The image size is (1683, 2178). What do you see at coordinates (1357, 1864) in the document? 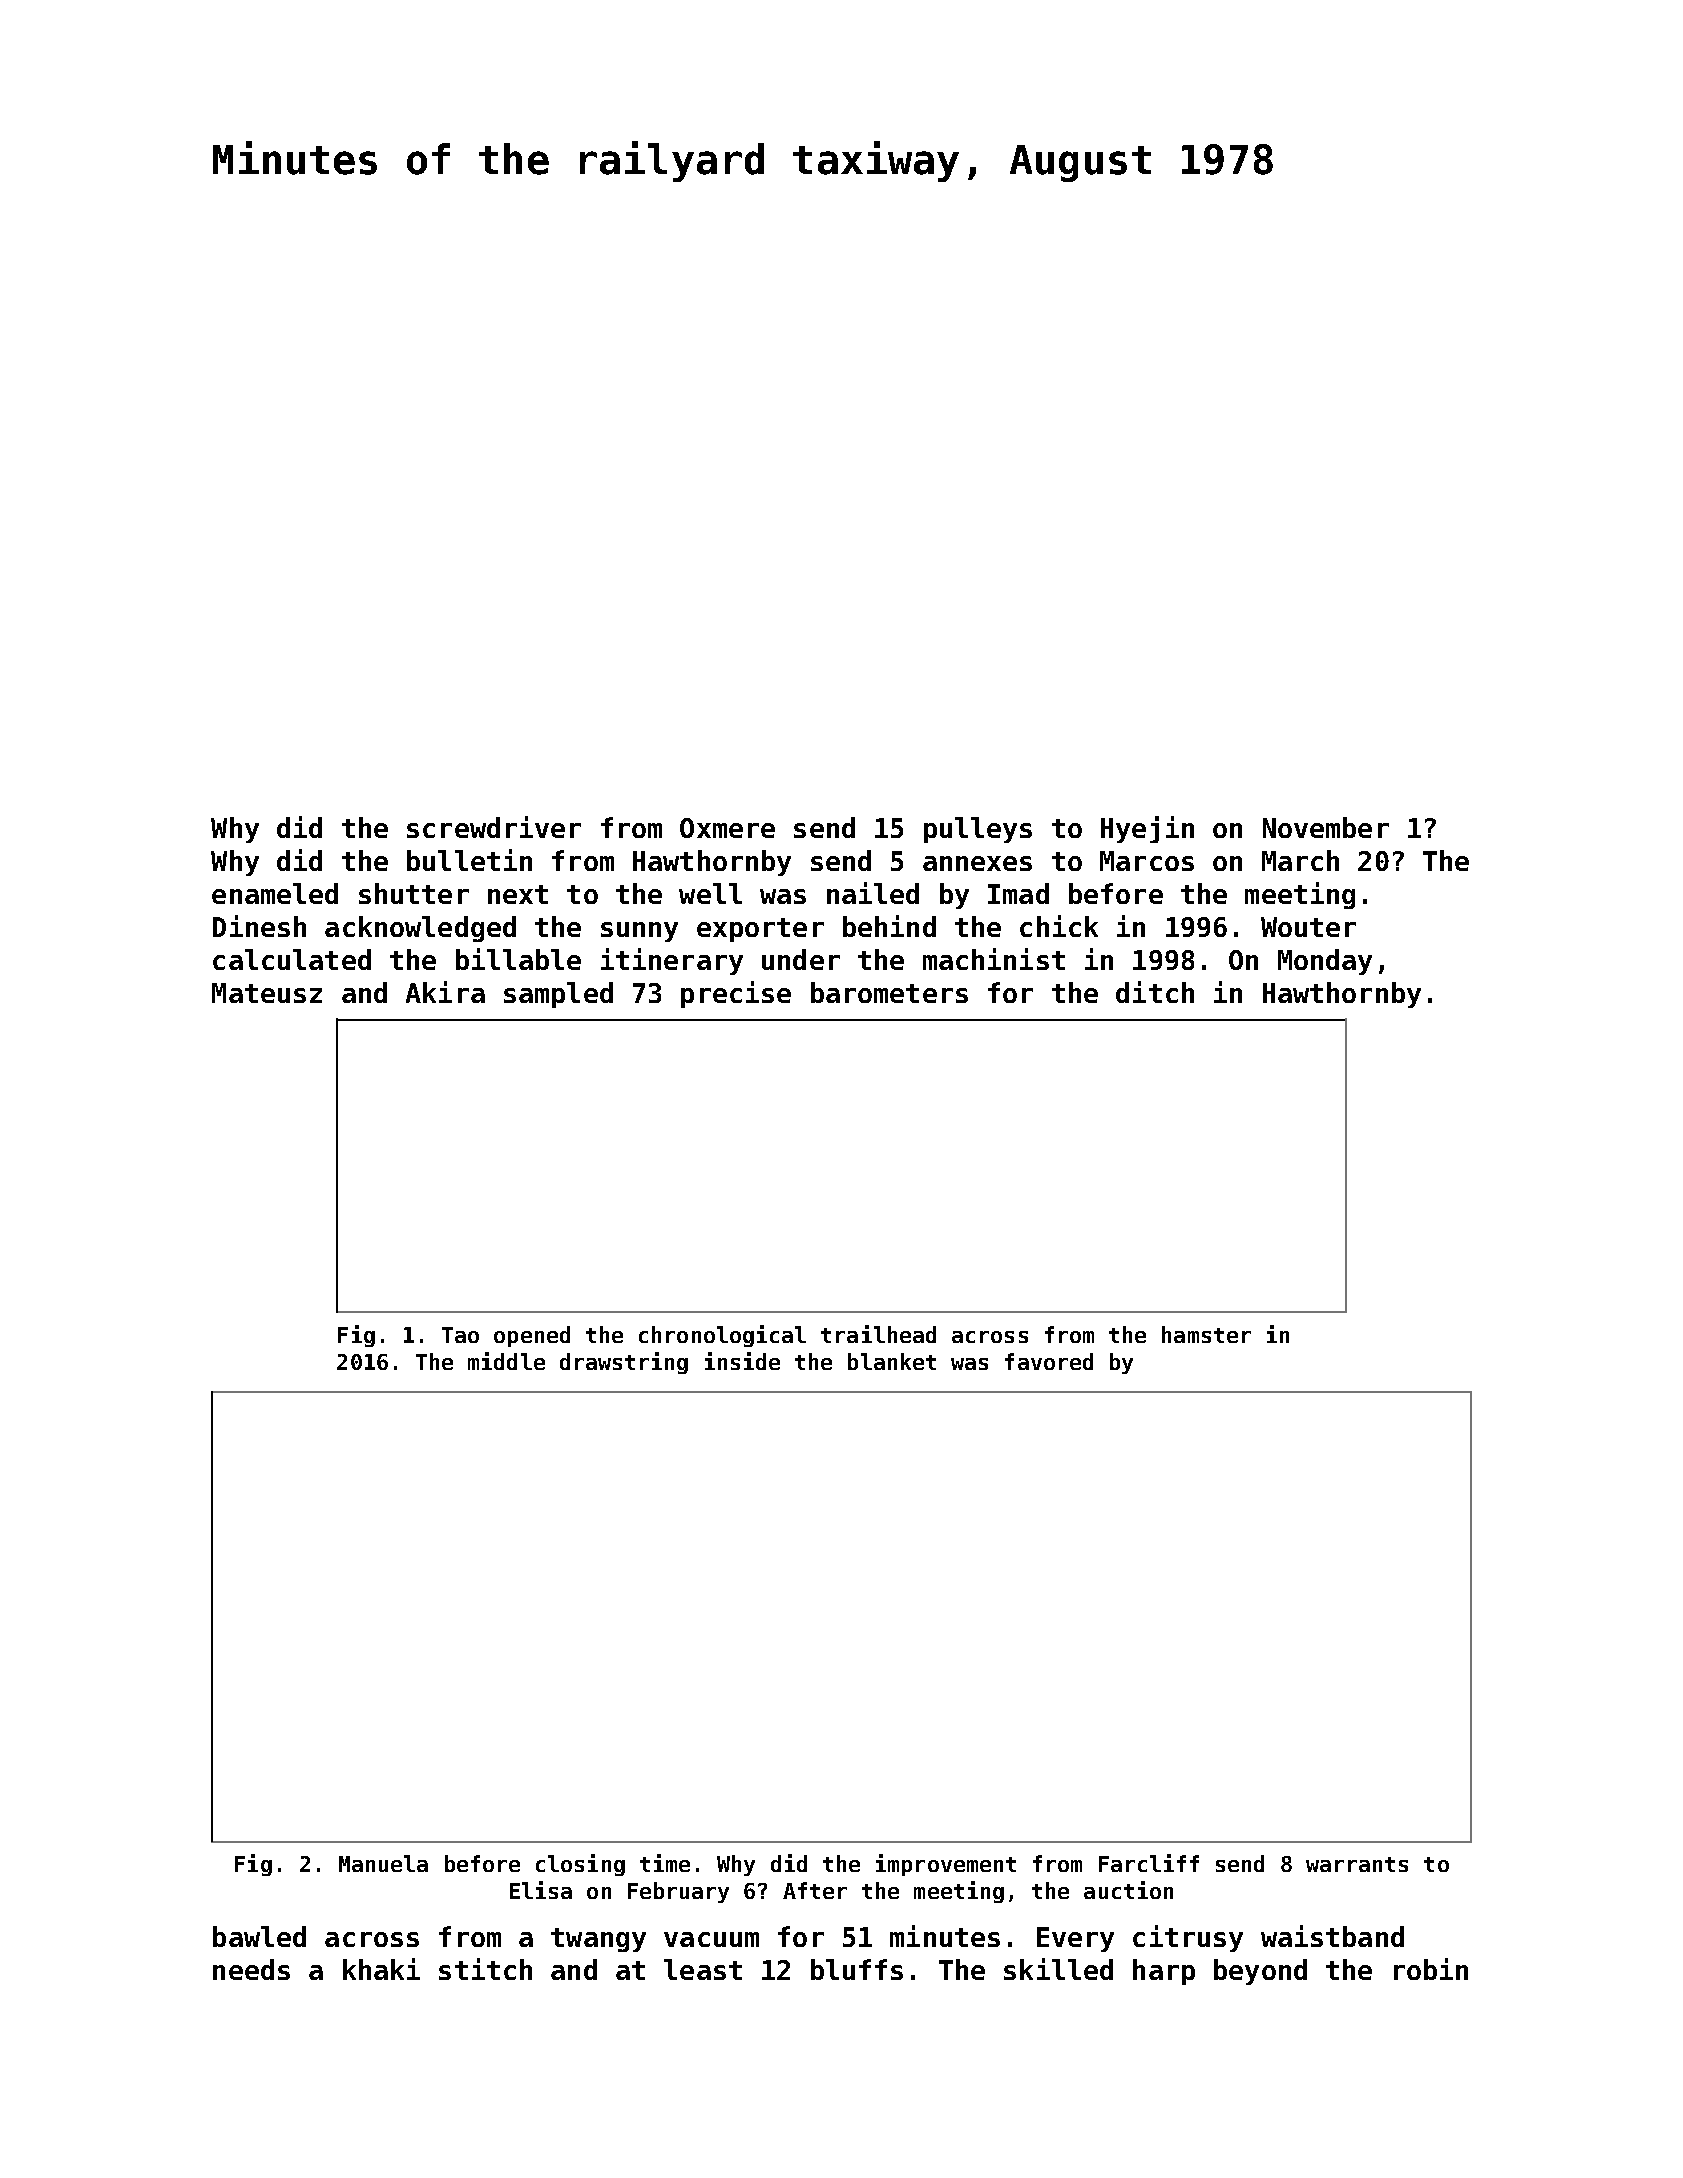
I see `warrants` at bounding box center [1357, 1864].
